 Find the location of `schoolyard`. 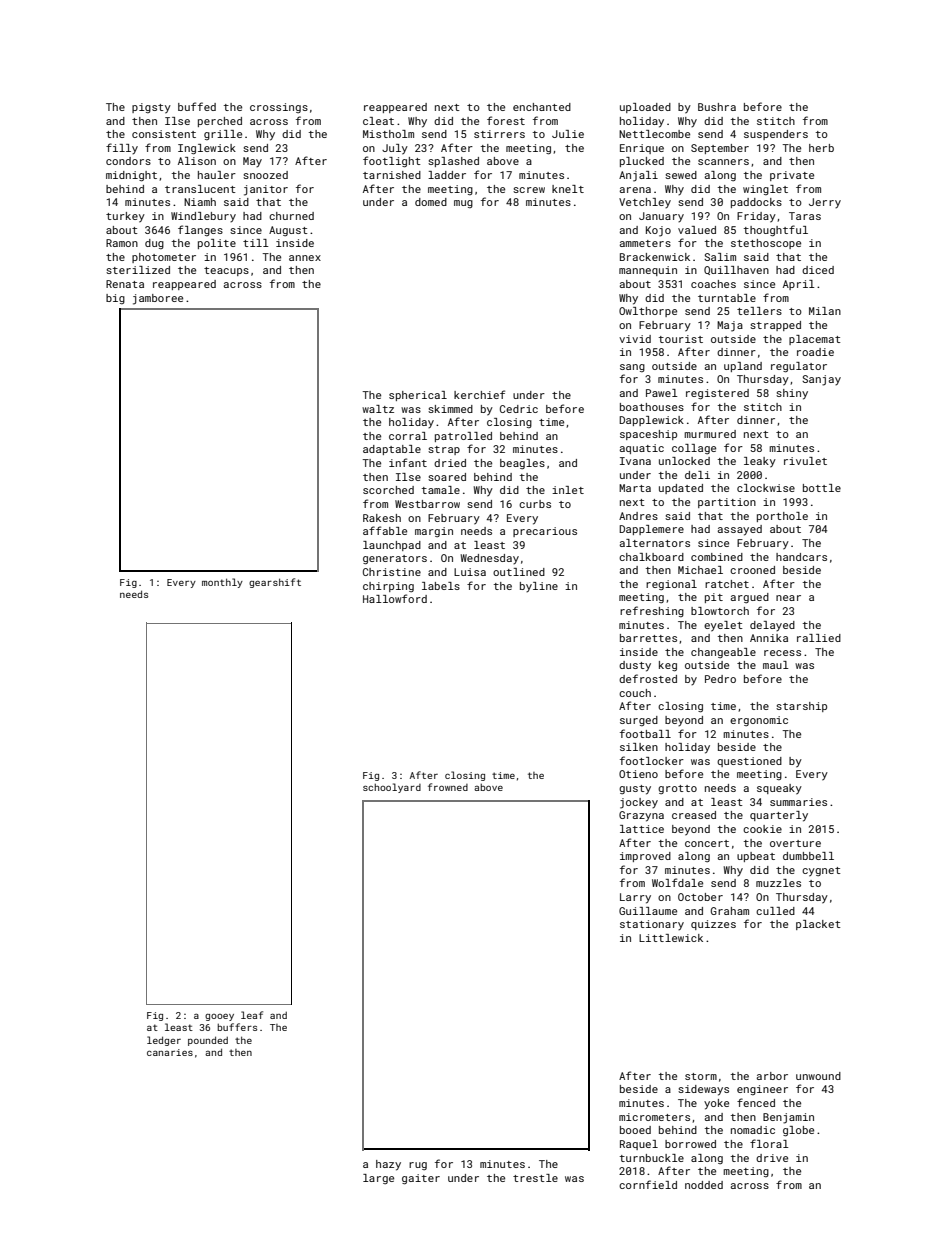

schoolyard is located at coordinates (392, 788).
